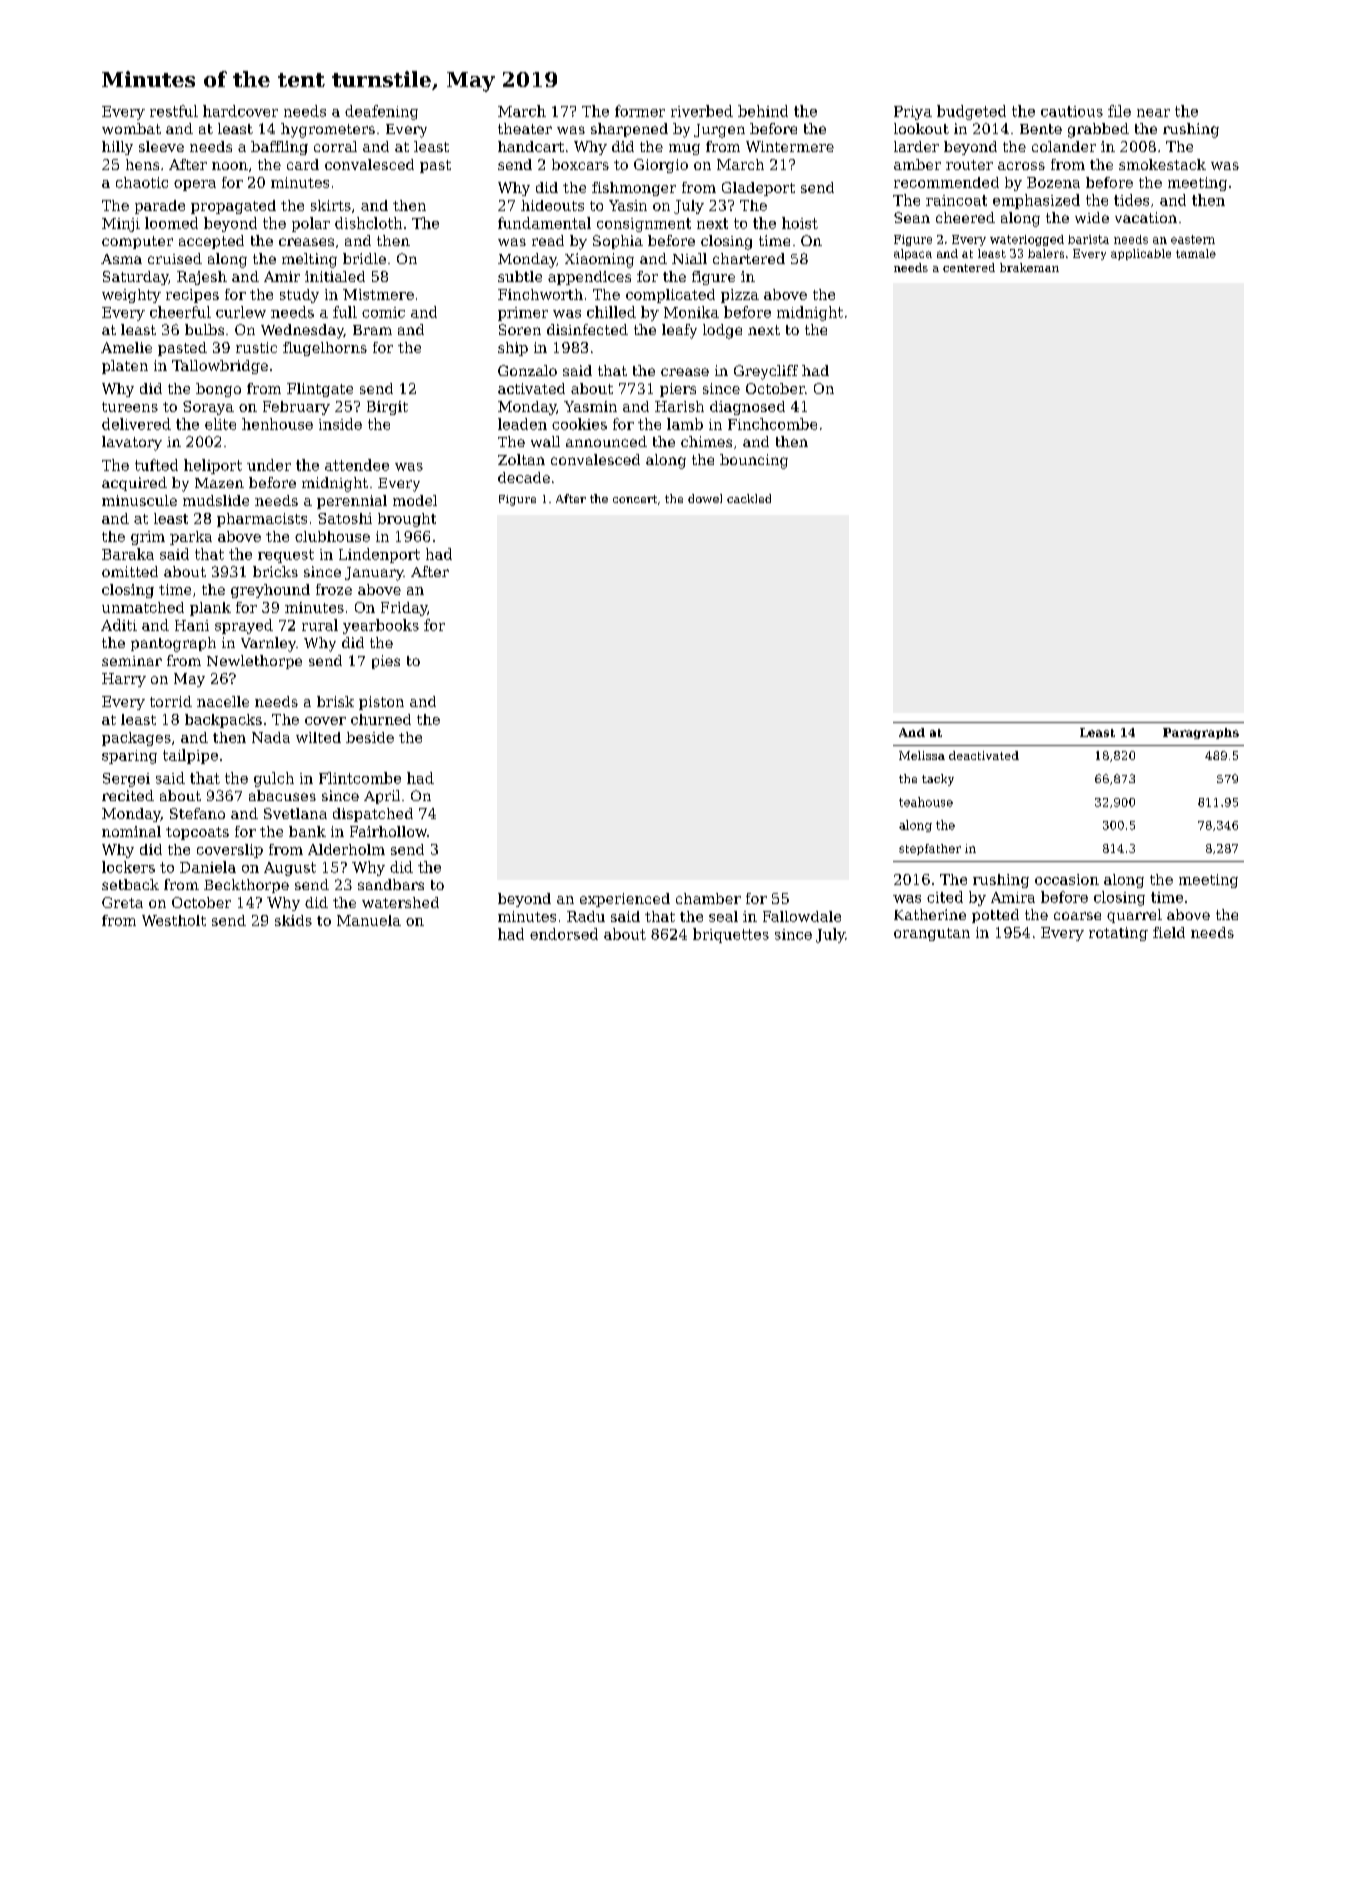  I want to click on former, so click(640, 111).
